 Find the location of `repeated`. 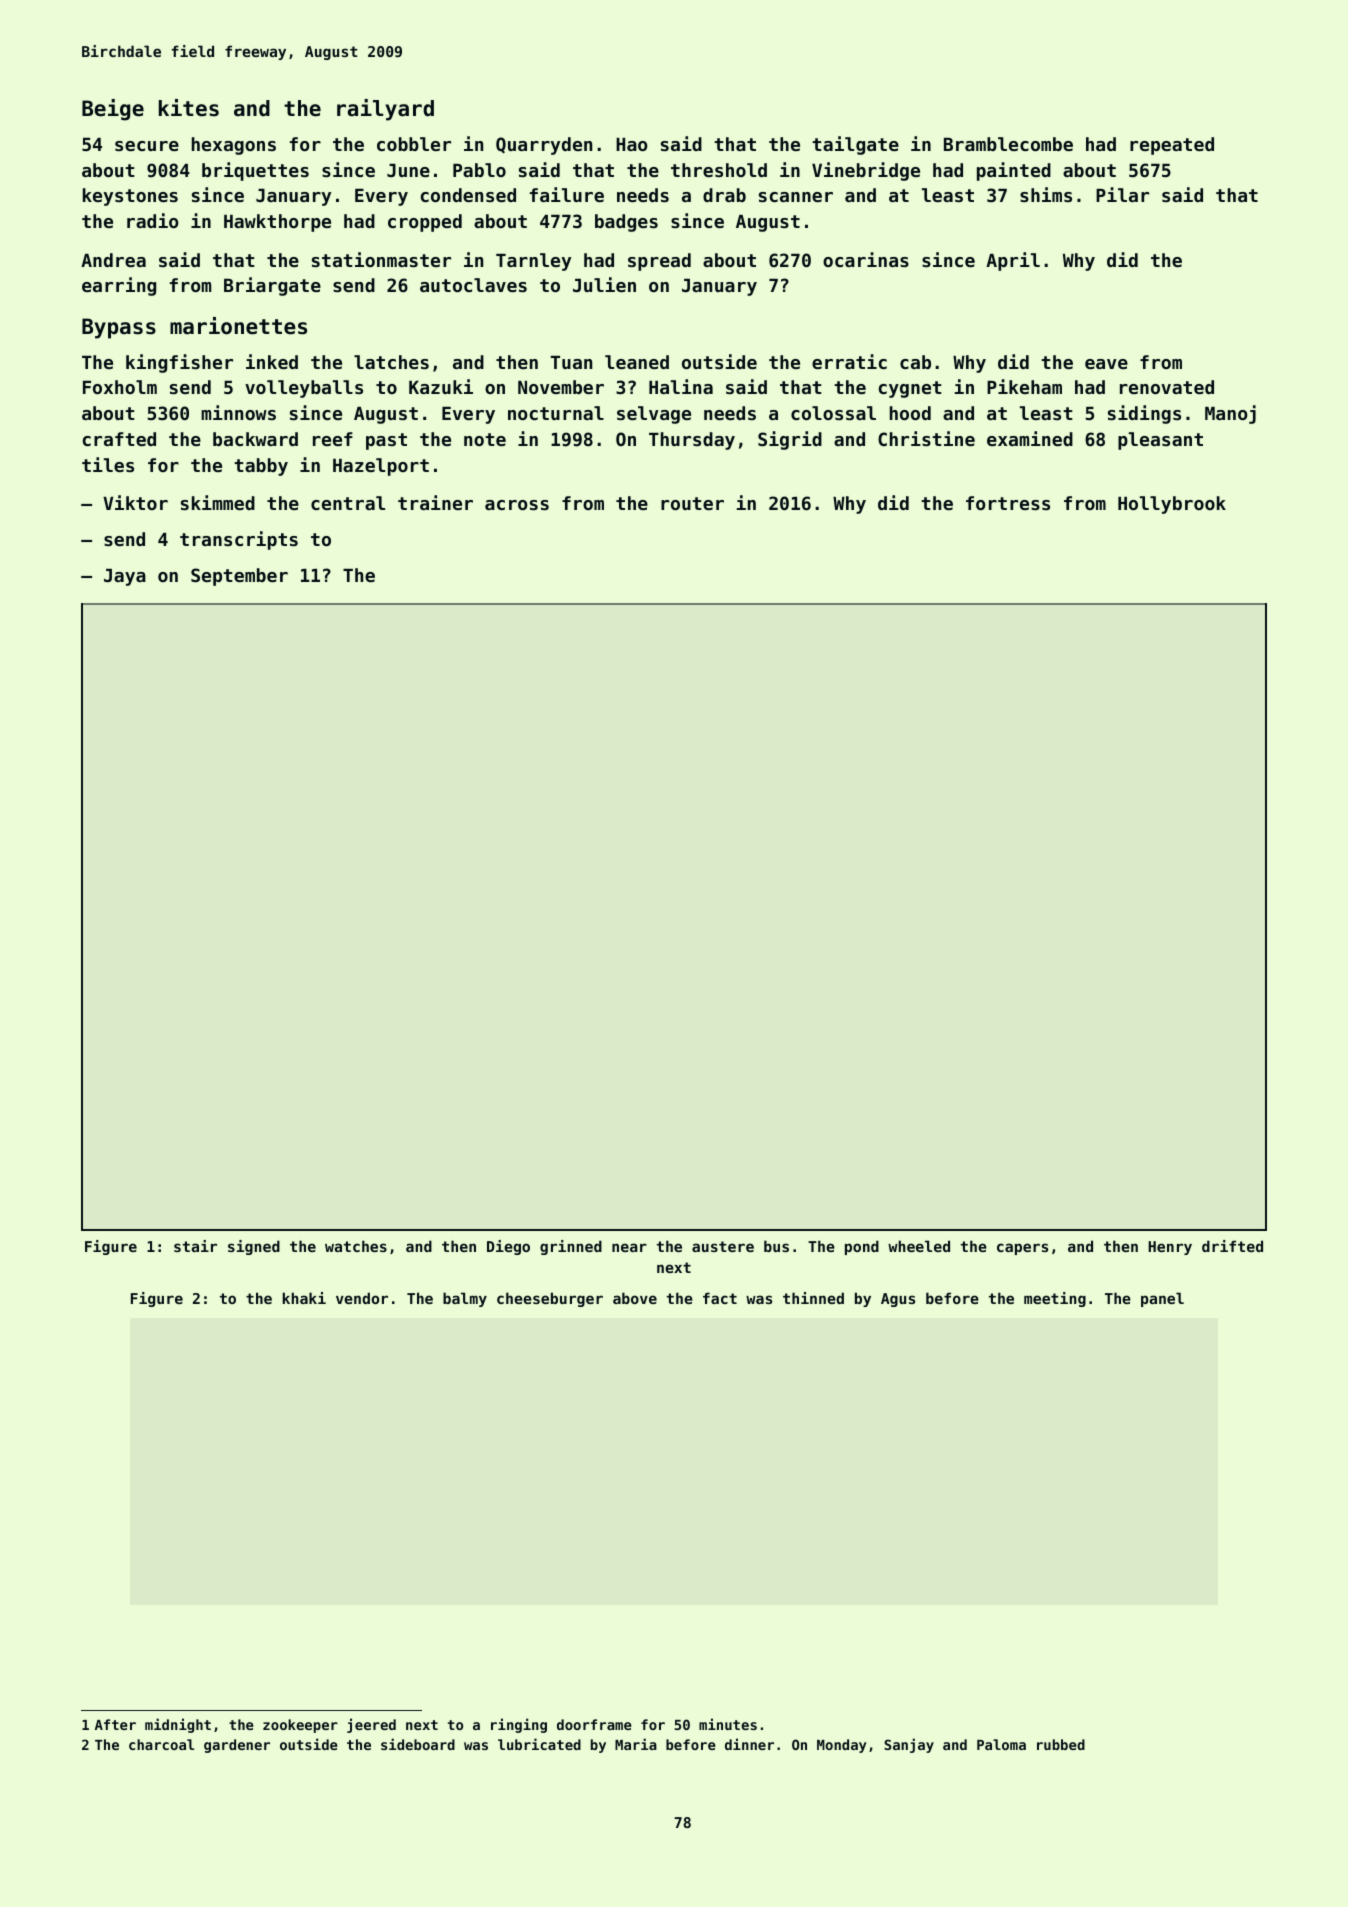

repeated is located at coordinates (1172, 146).
